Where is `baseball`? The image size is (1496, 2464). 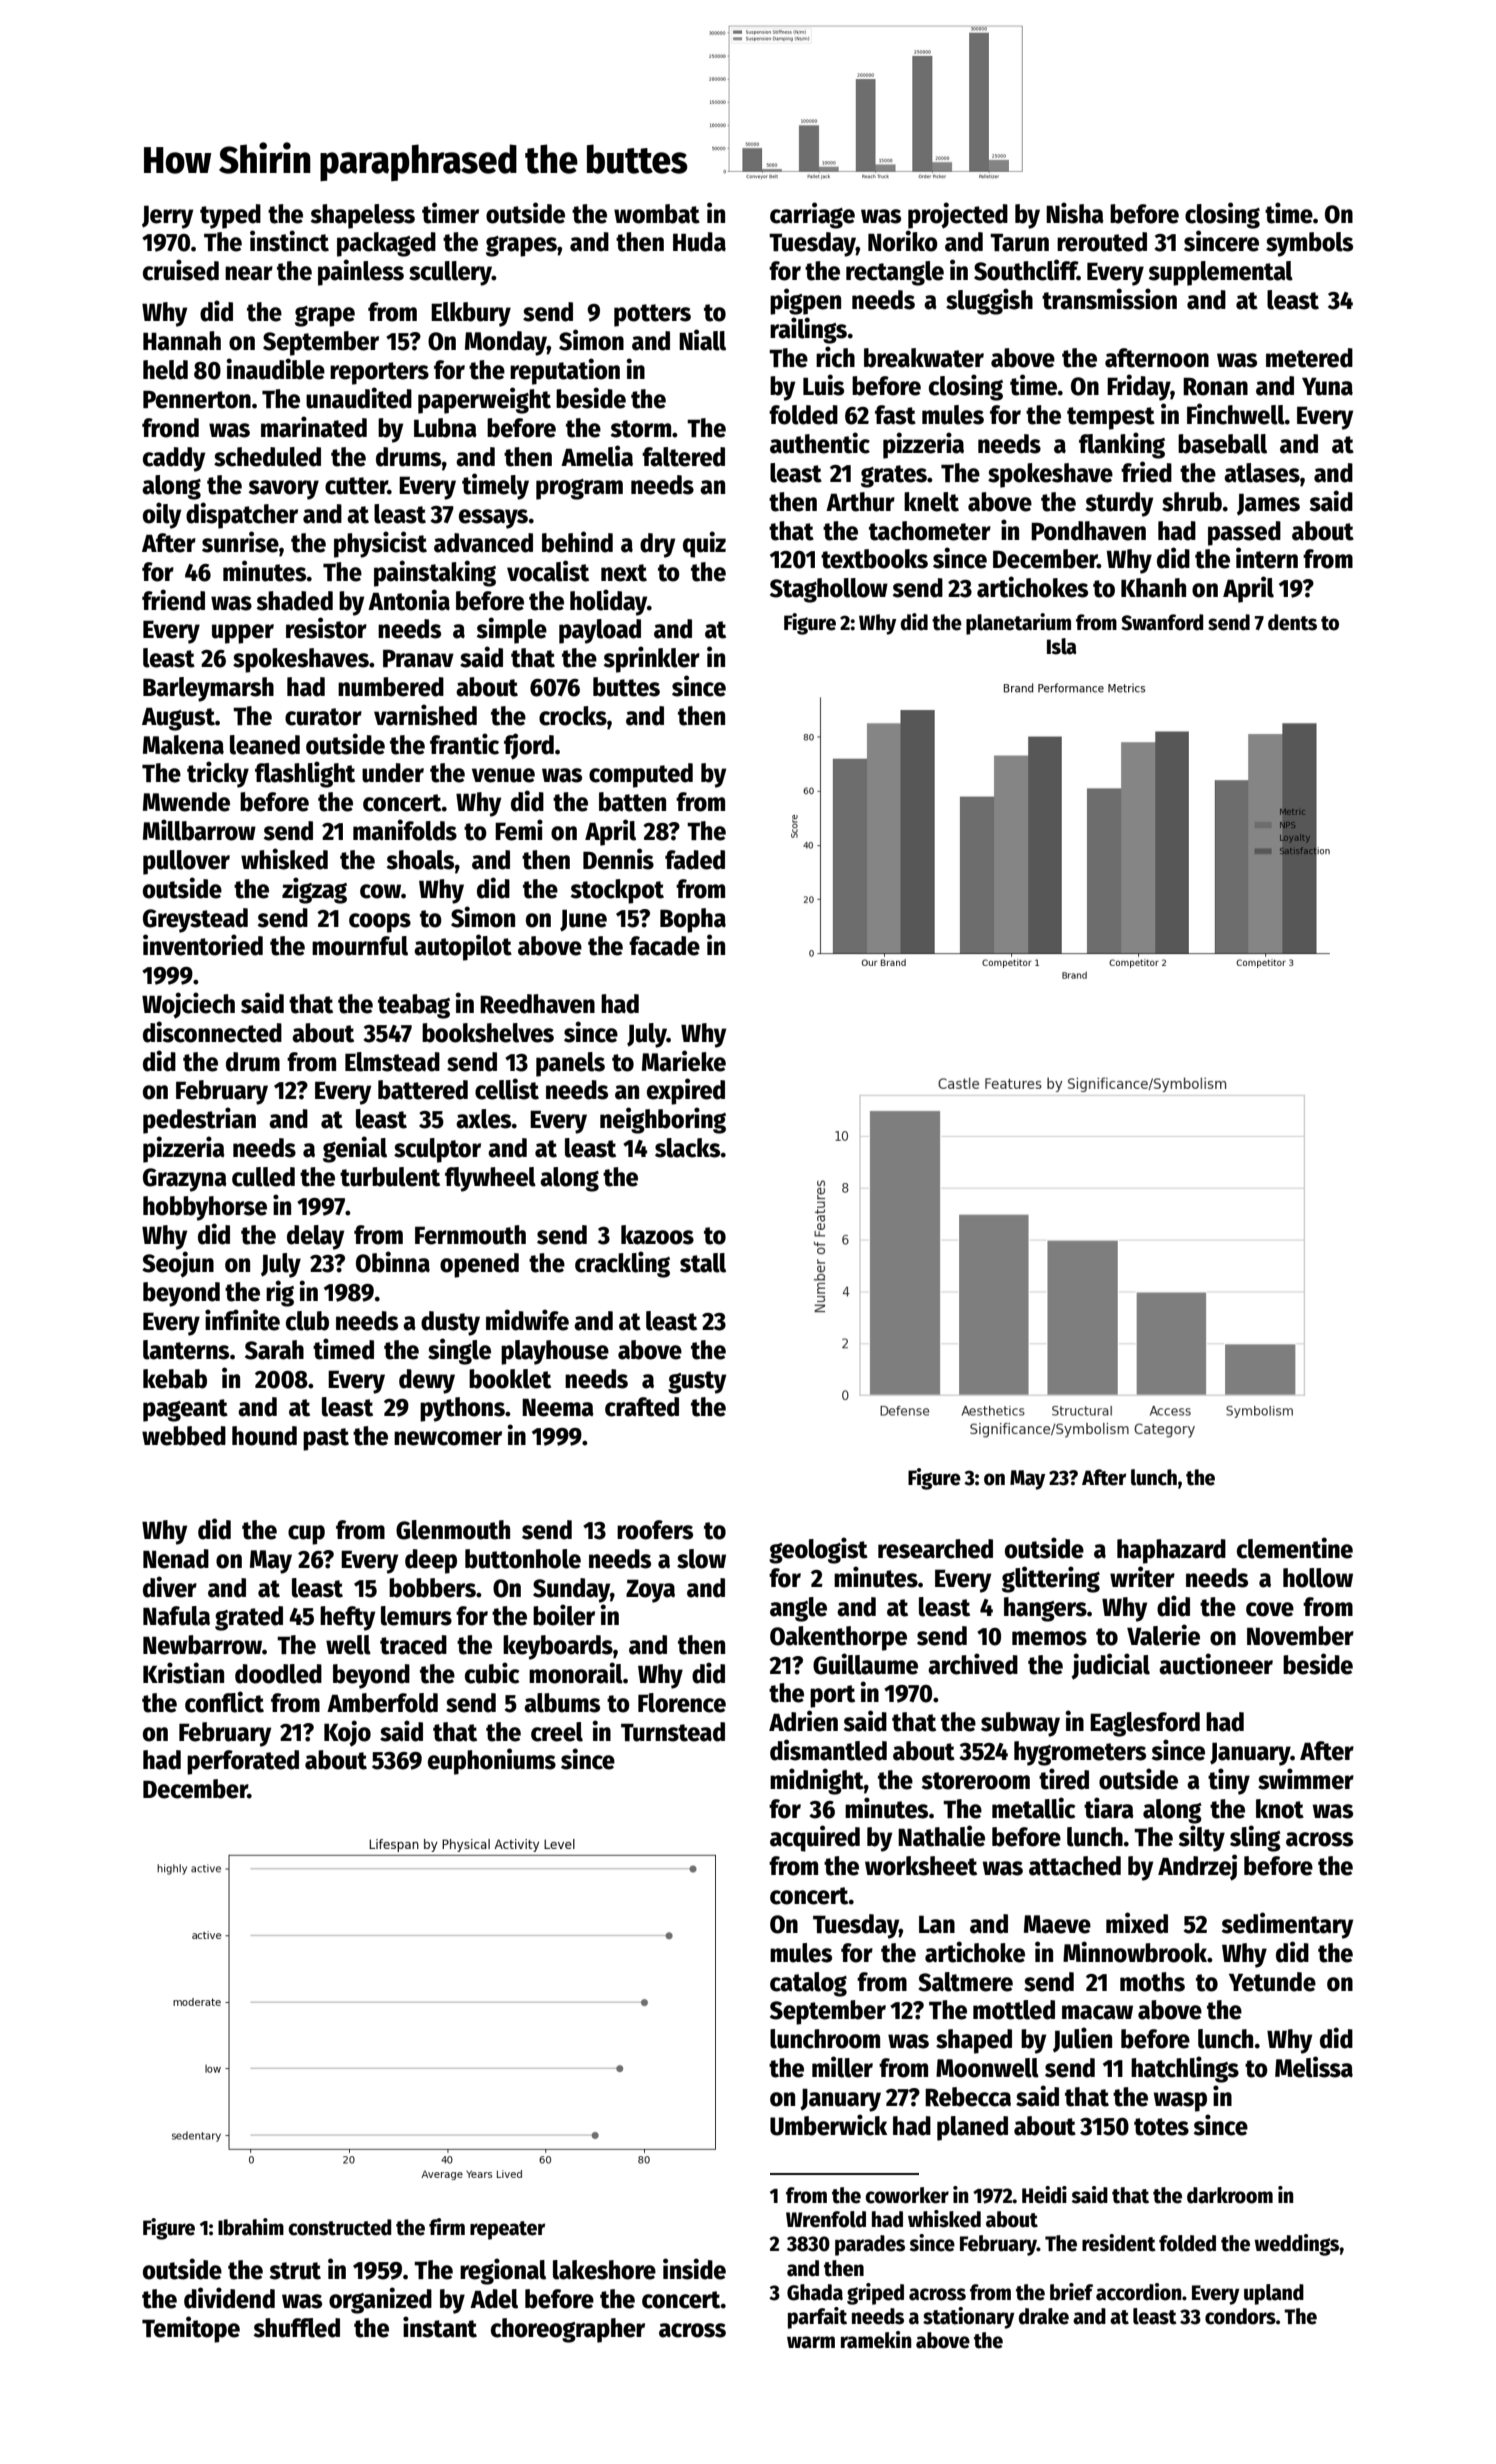 baseball is located at coordinates (1222, 444).
